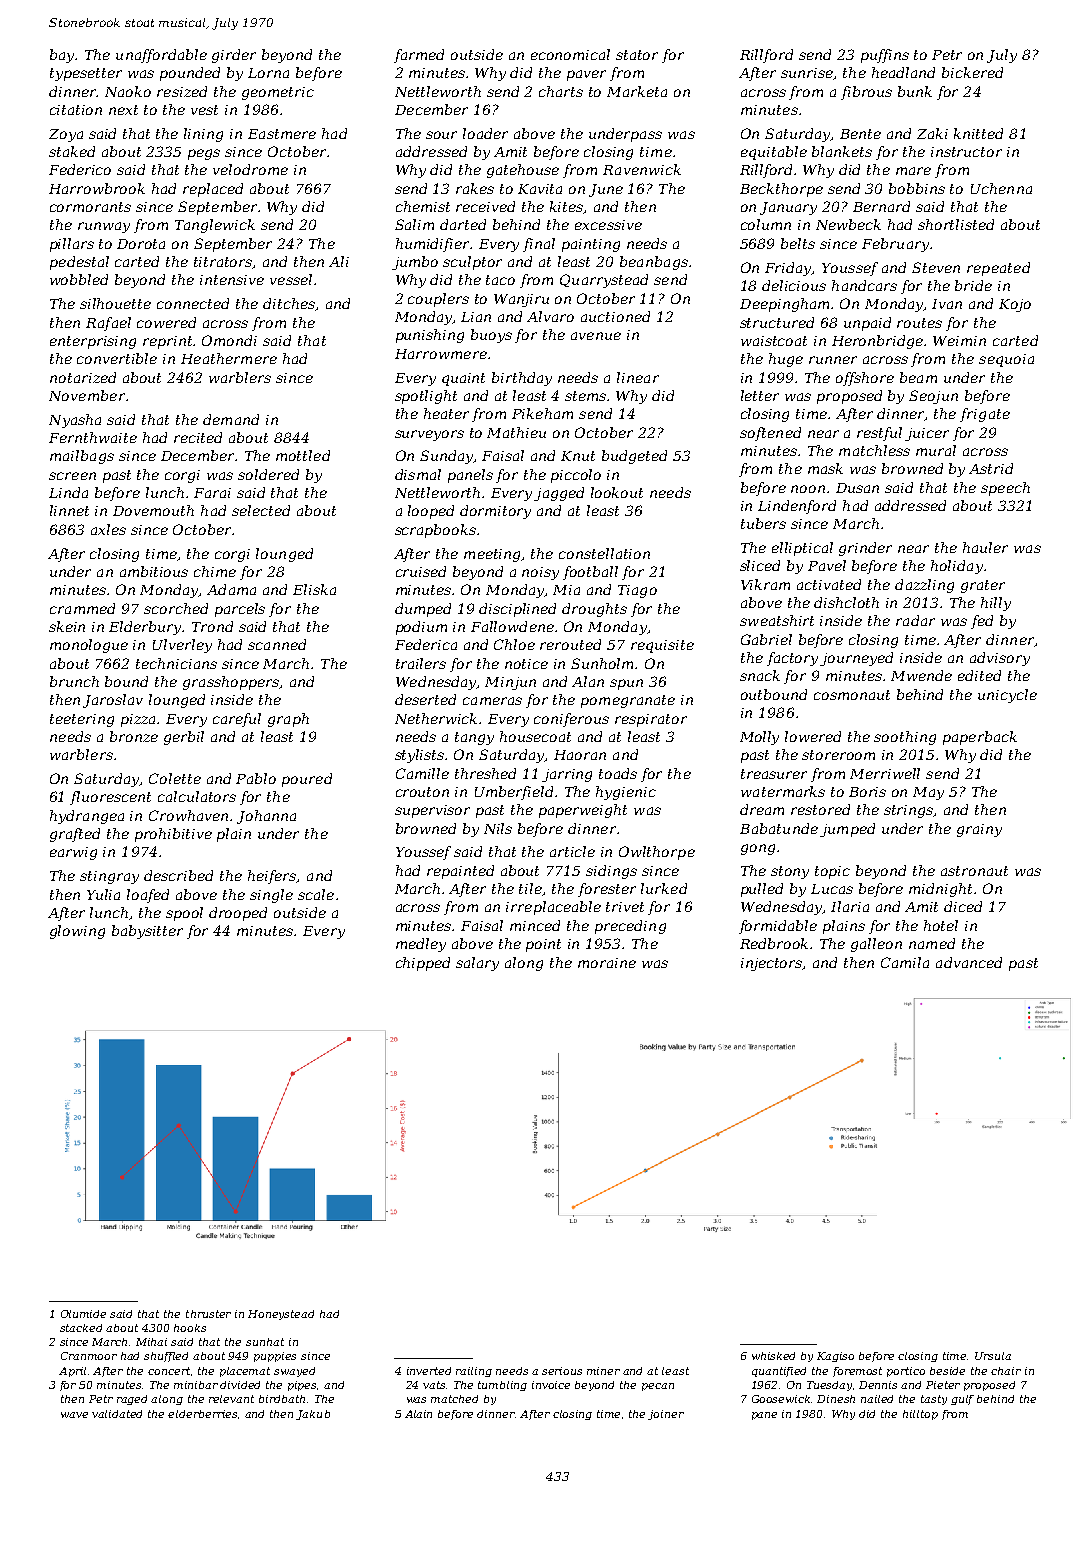 The height and width of the screenshot is (1544, 1092). What do you see at coordinates (567, 775) in the screenshot?
I see `jarring` at bounding box center [567, 775].
